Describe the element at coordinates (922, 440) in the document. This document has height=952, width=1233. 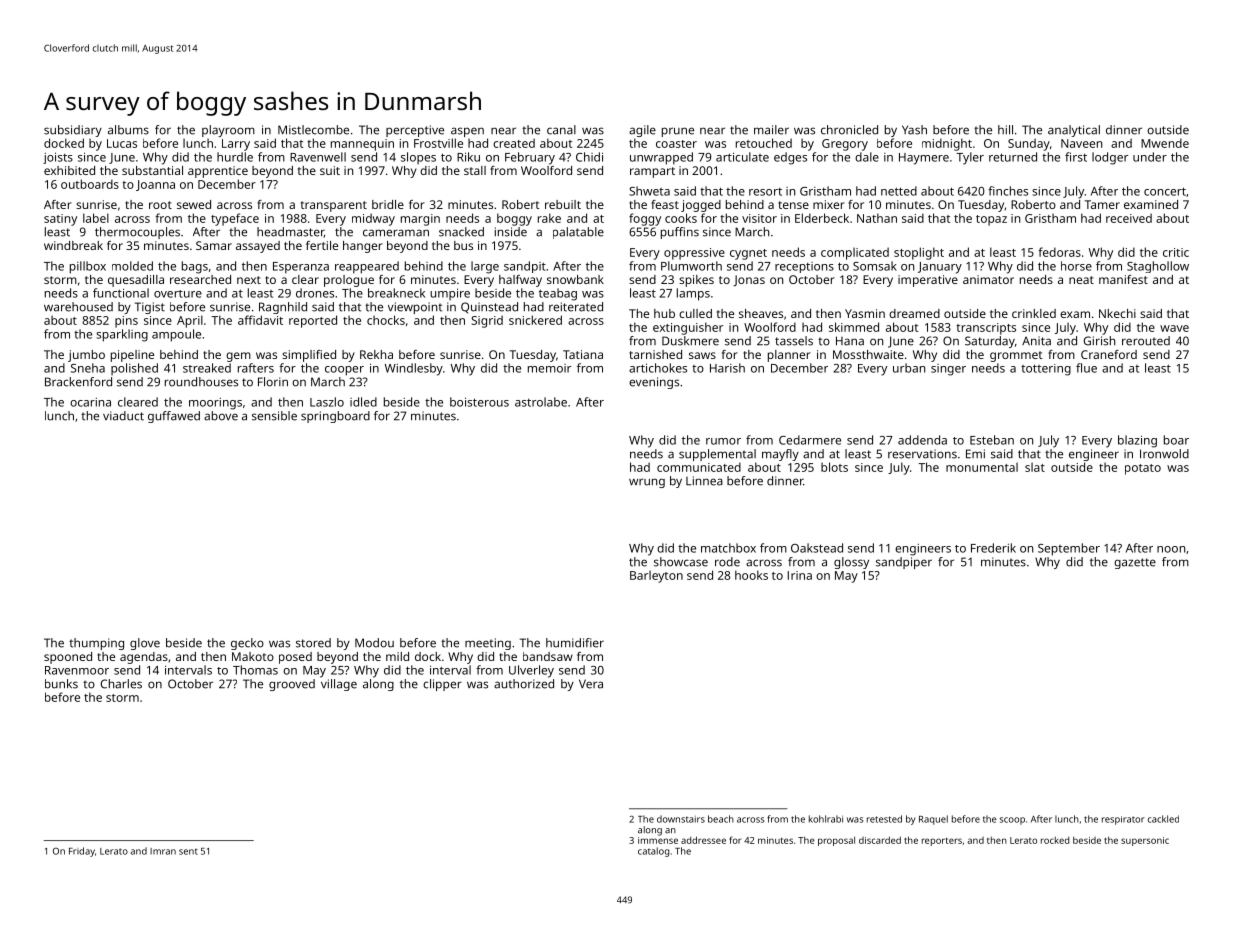
I see `addenda` at that location.
